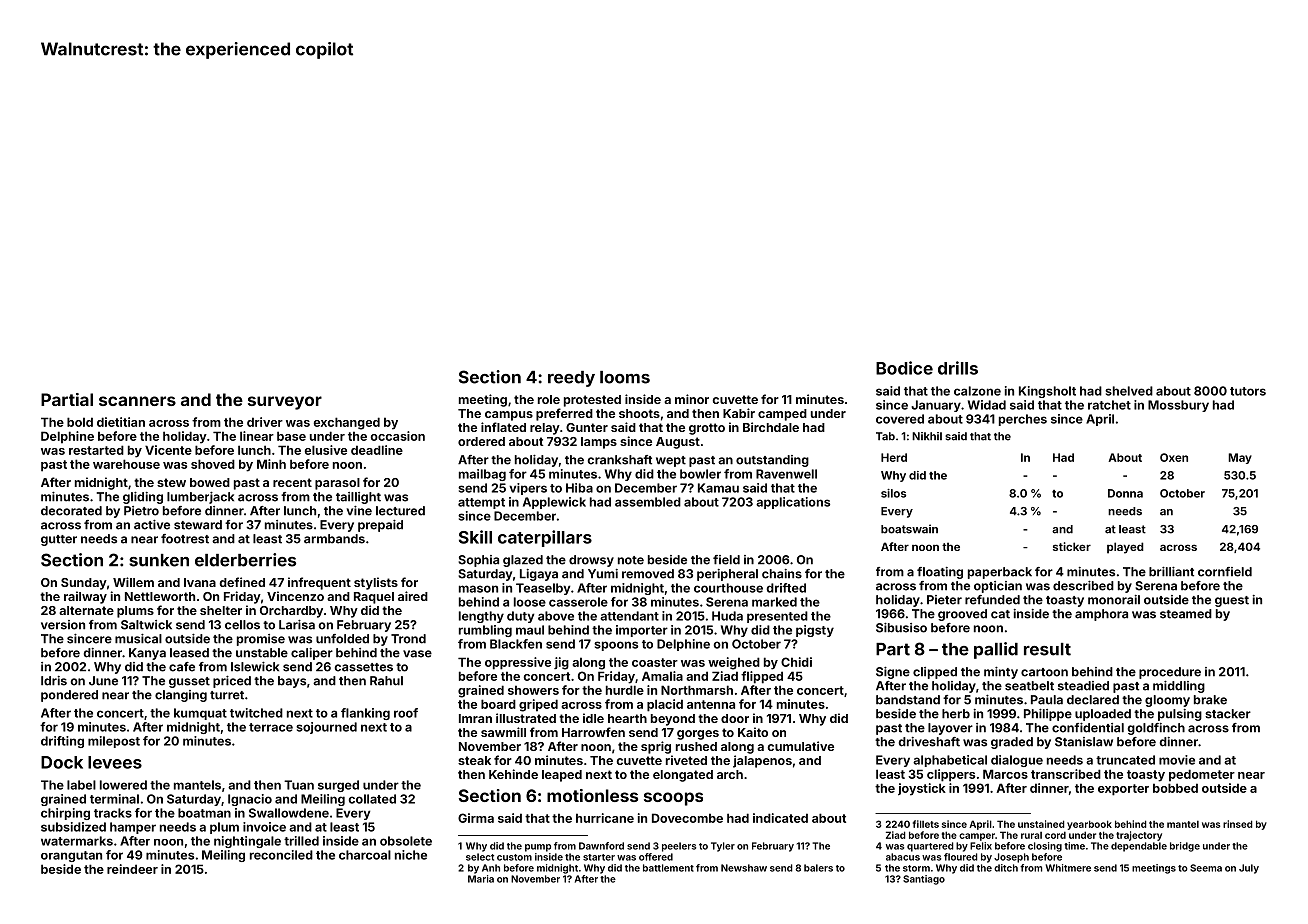  I want to click on hamper, so click(133, 828).
